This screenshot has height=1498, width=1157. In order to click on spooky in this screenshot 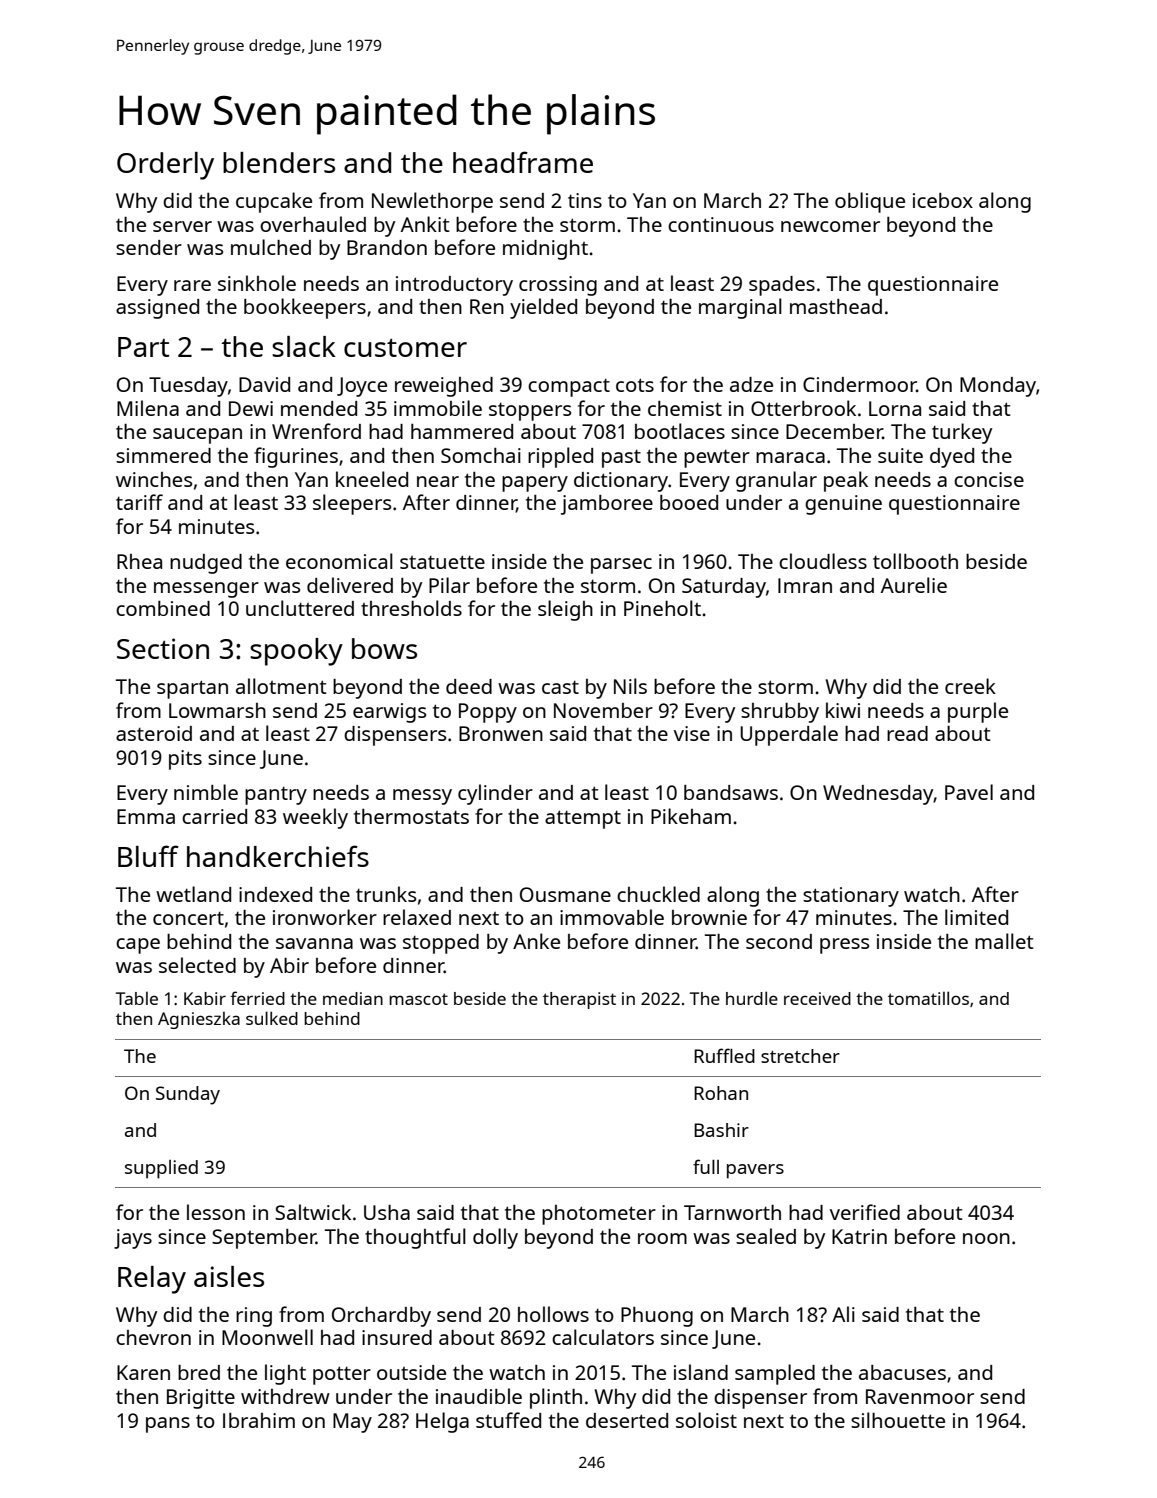, I will do `click(296, 652)`.
